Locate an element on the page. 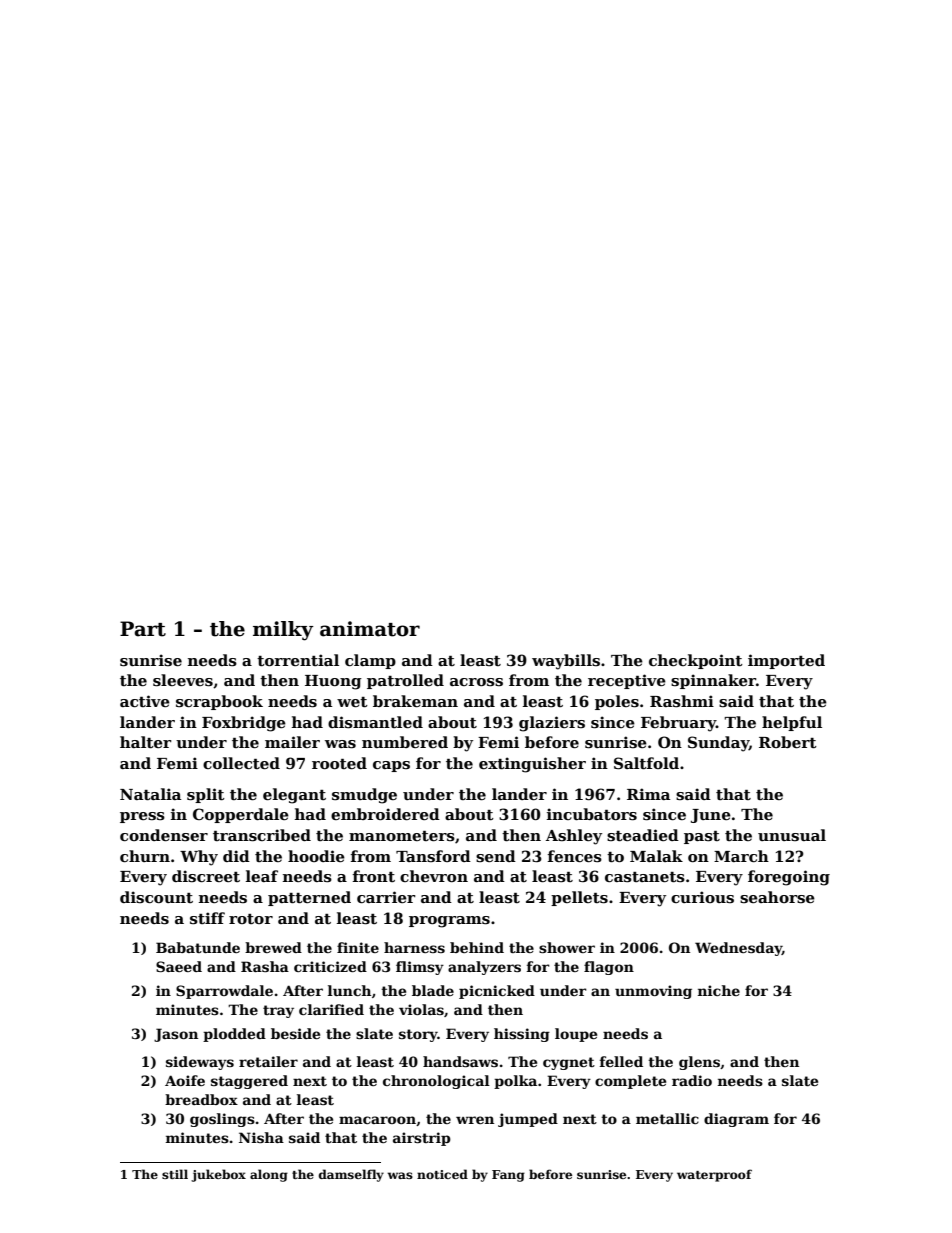  checkpoint is located at coordinates (696, 661).
